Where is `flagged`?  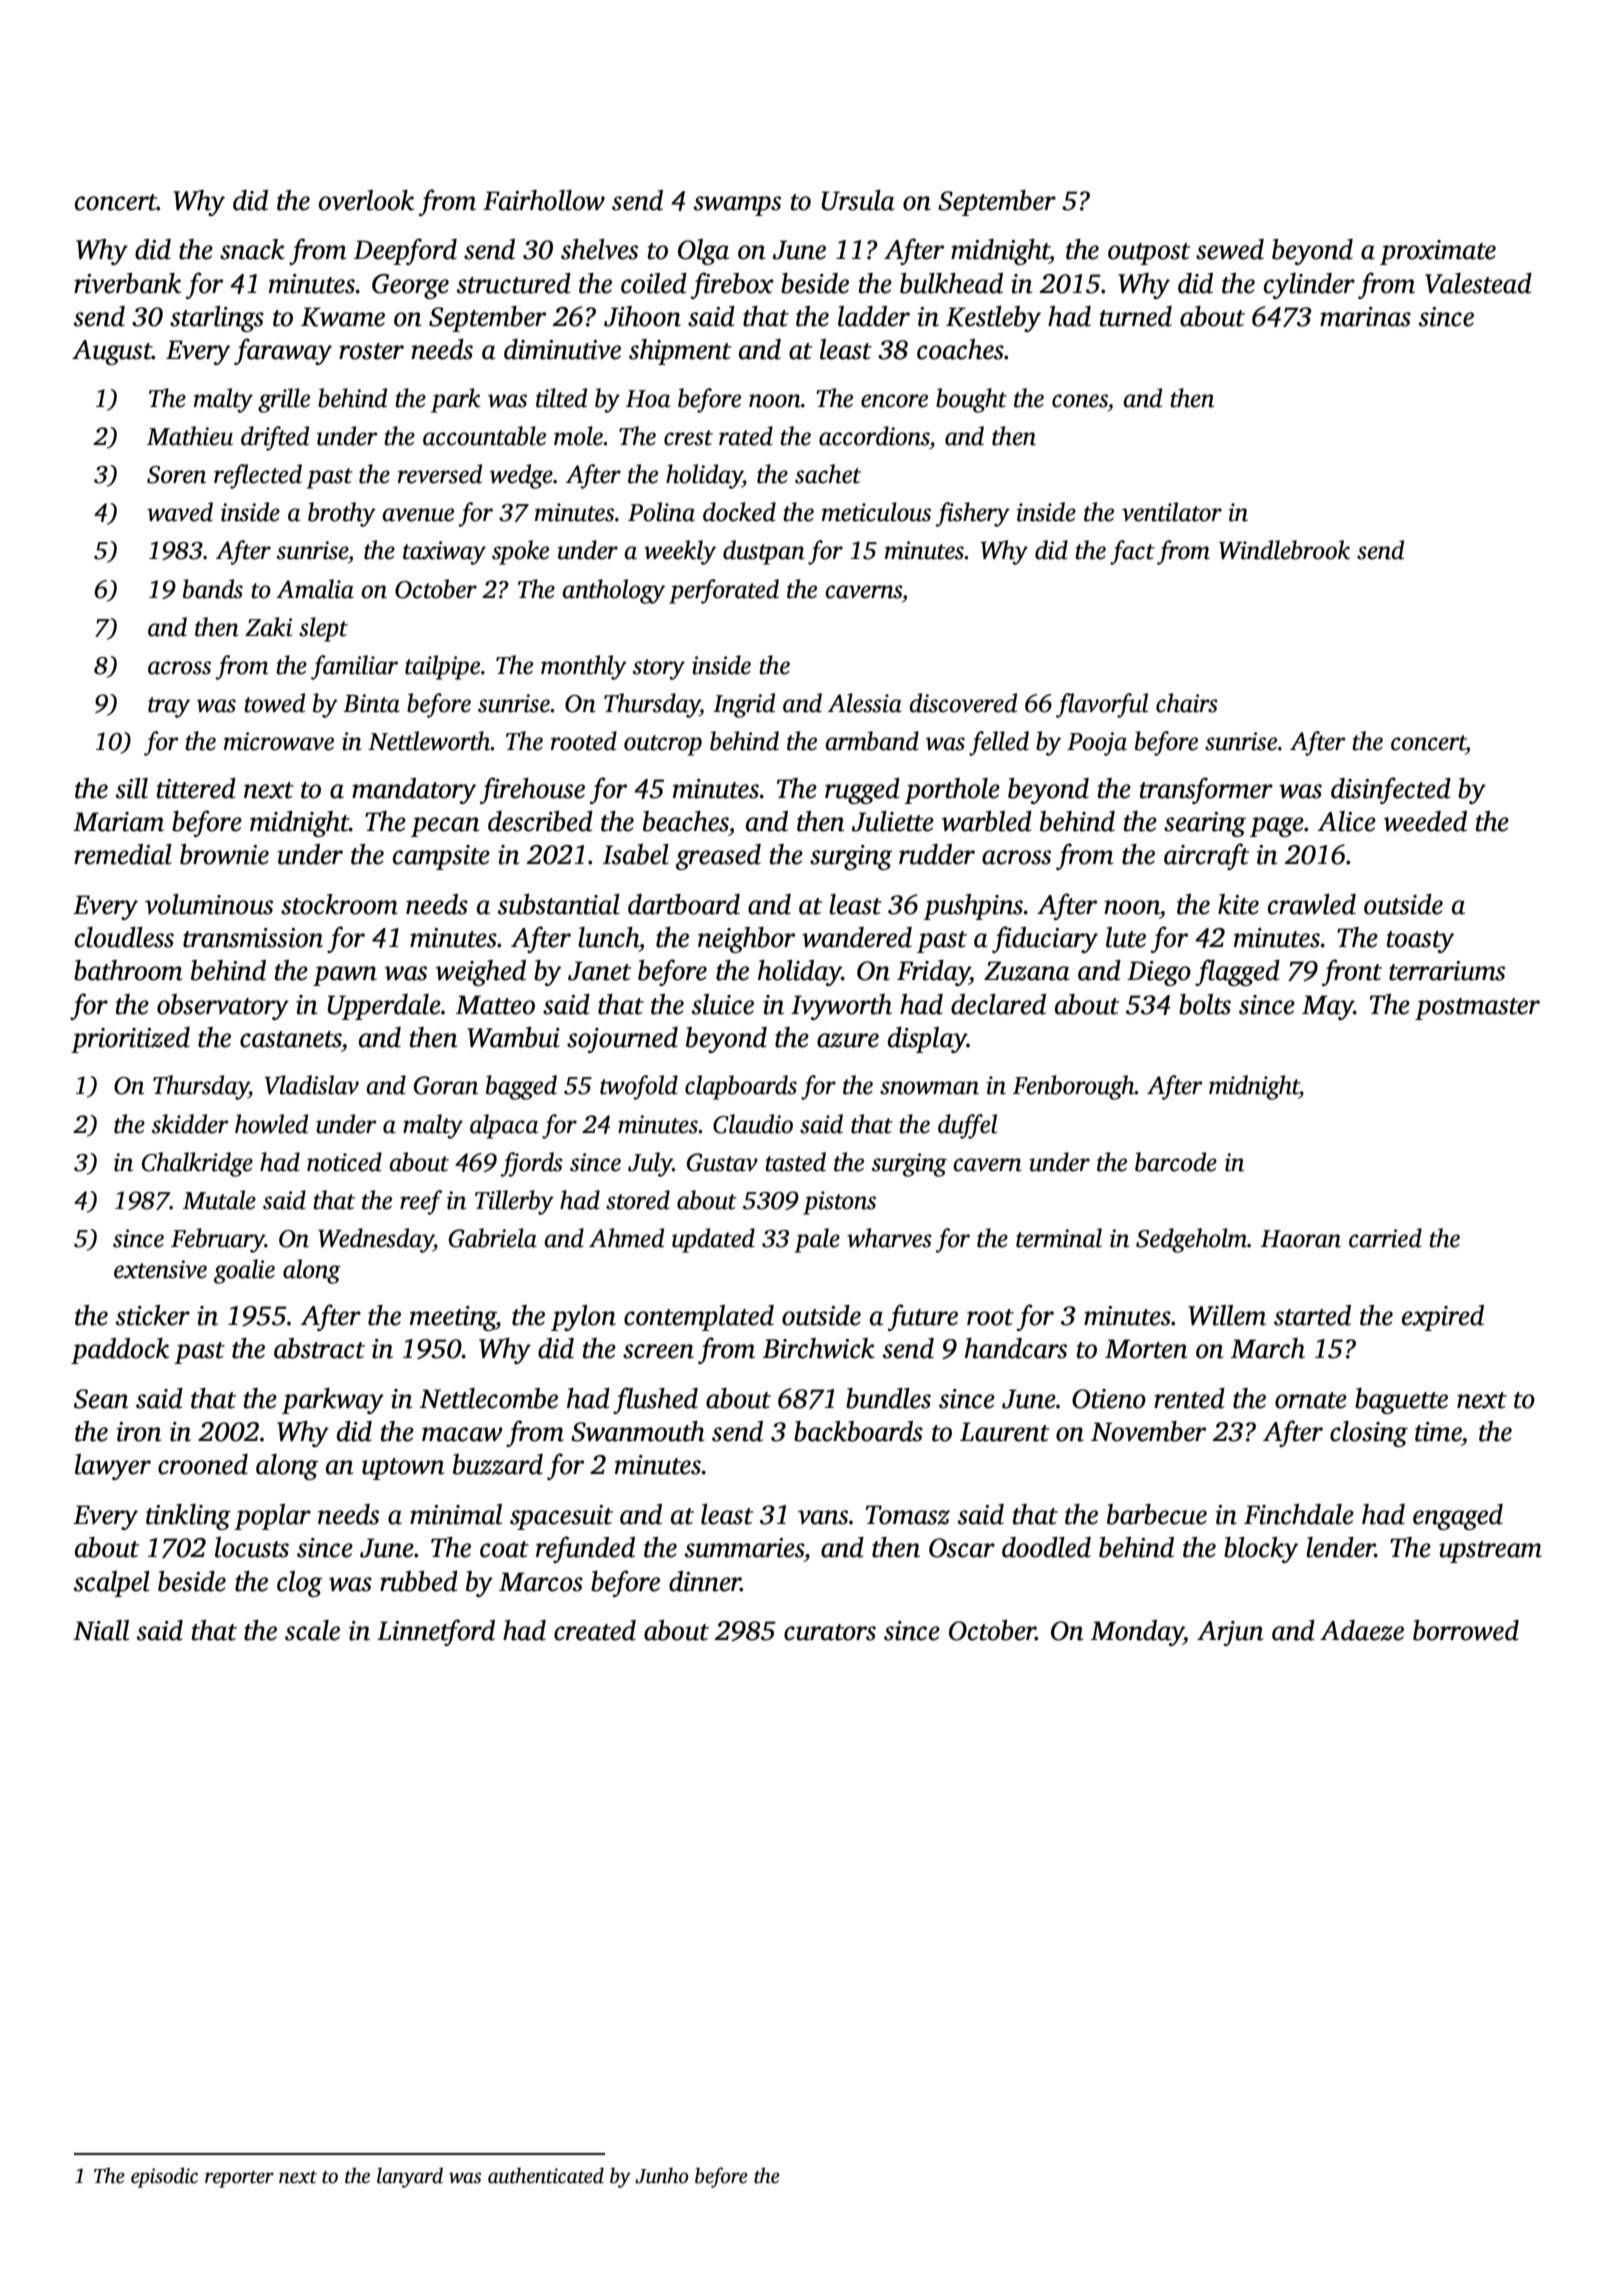 flagged is located at coordinates (1237, 972).
